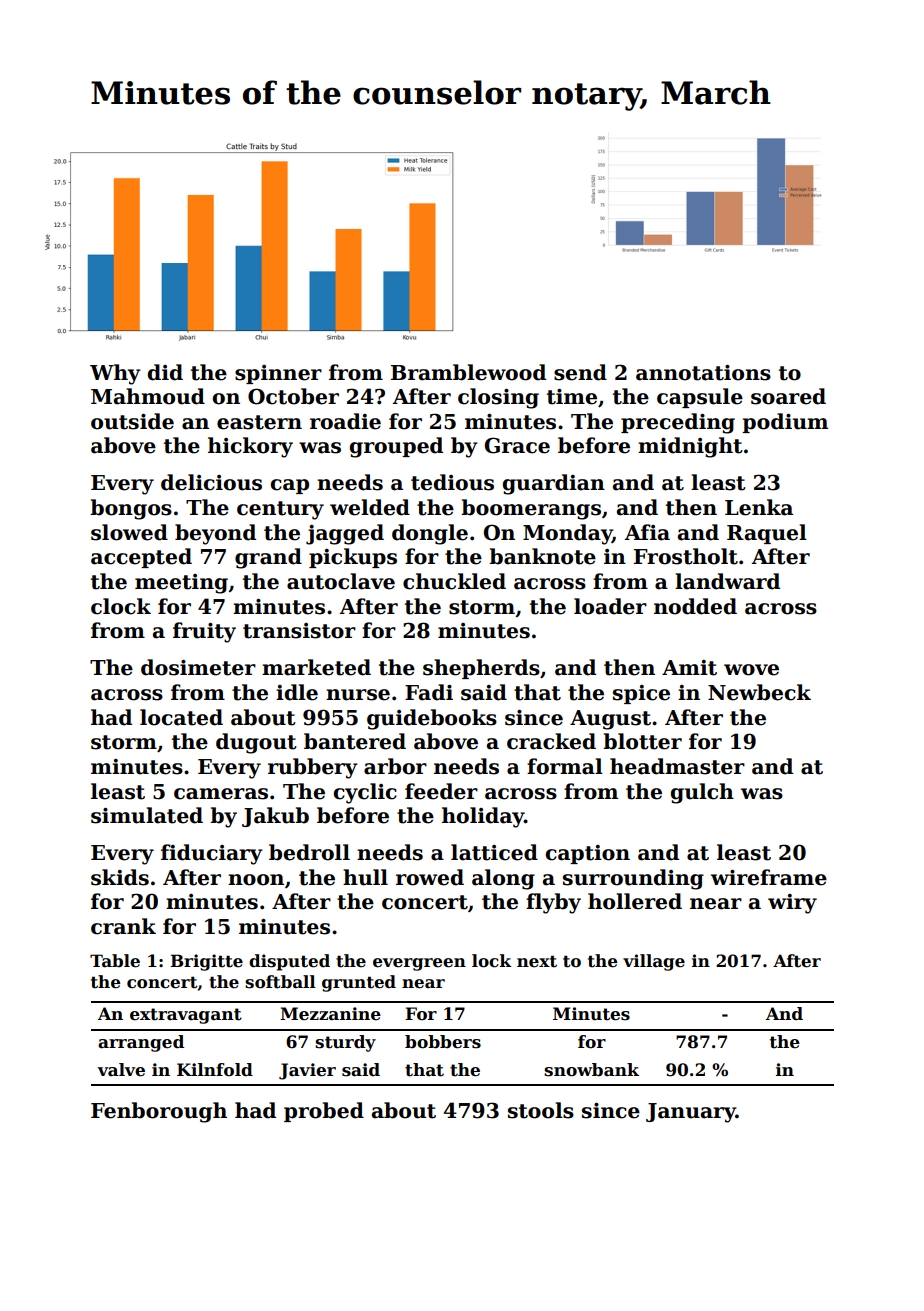 This screenshot has width=924, height=1311. I want to click on welded, so click(370, 507).
